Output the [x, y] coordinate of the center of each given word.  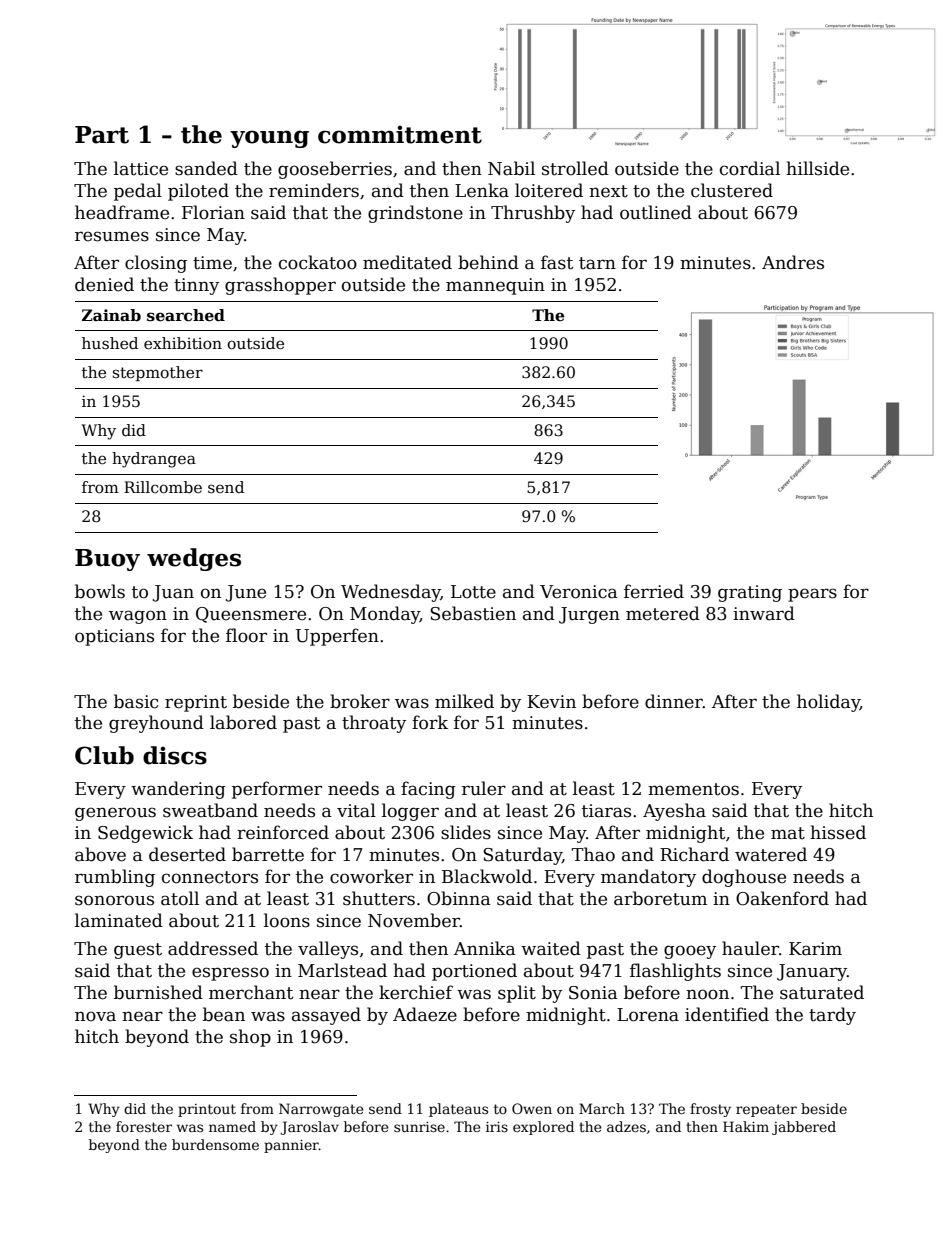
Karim [815, 949]
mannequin [495, 286]
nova [95, 1016]
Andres [793, 262]
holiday [828, 703]
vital [356, 810]
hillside [817, 168]
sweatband [210, 810]
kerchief [416, 992]
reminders [314, 190]
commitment [400, 134]
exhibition [183, 343]
